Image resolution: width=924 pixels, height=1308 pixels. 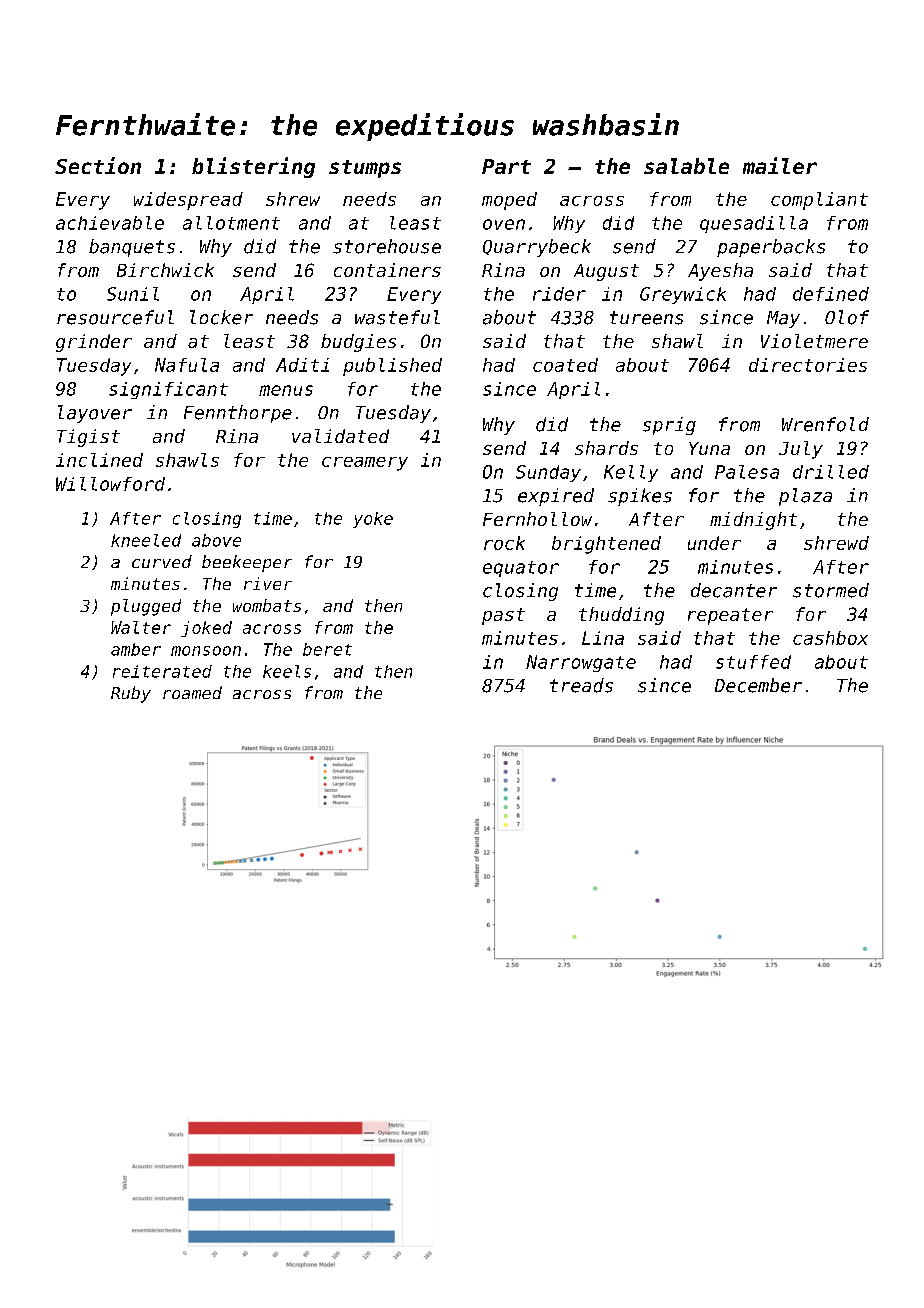 What do you see at coordinates (565, 365) in the page?
I see `coated` at bounding box center [565, 365].
